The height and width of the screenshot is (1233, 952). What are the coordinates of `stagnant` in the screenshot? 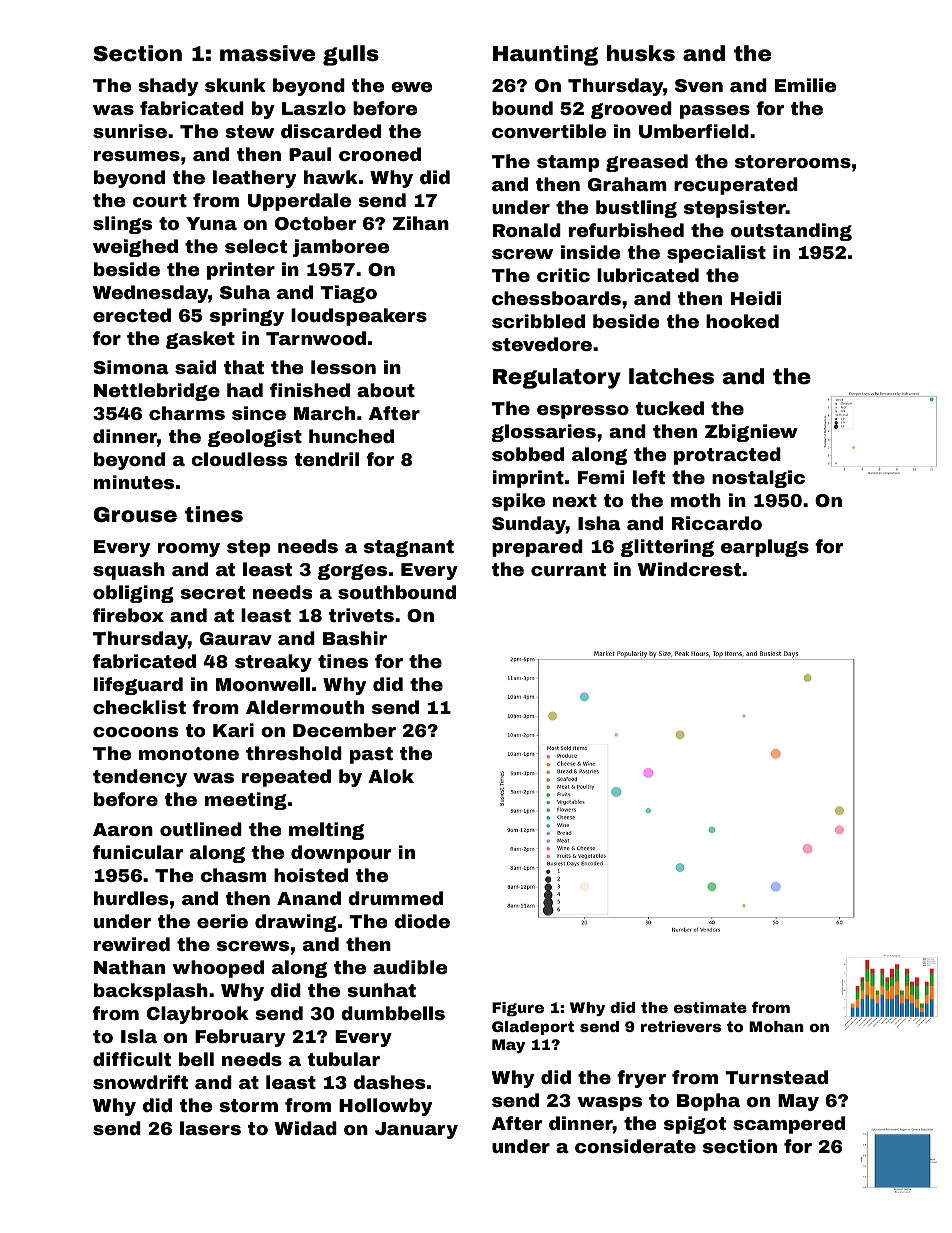 It's located at (409, 548).
